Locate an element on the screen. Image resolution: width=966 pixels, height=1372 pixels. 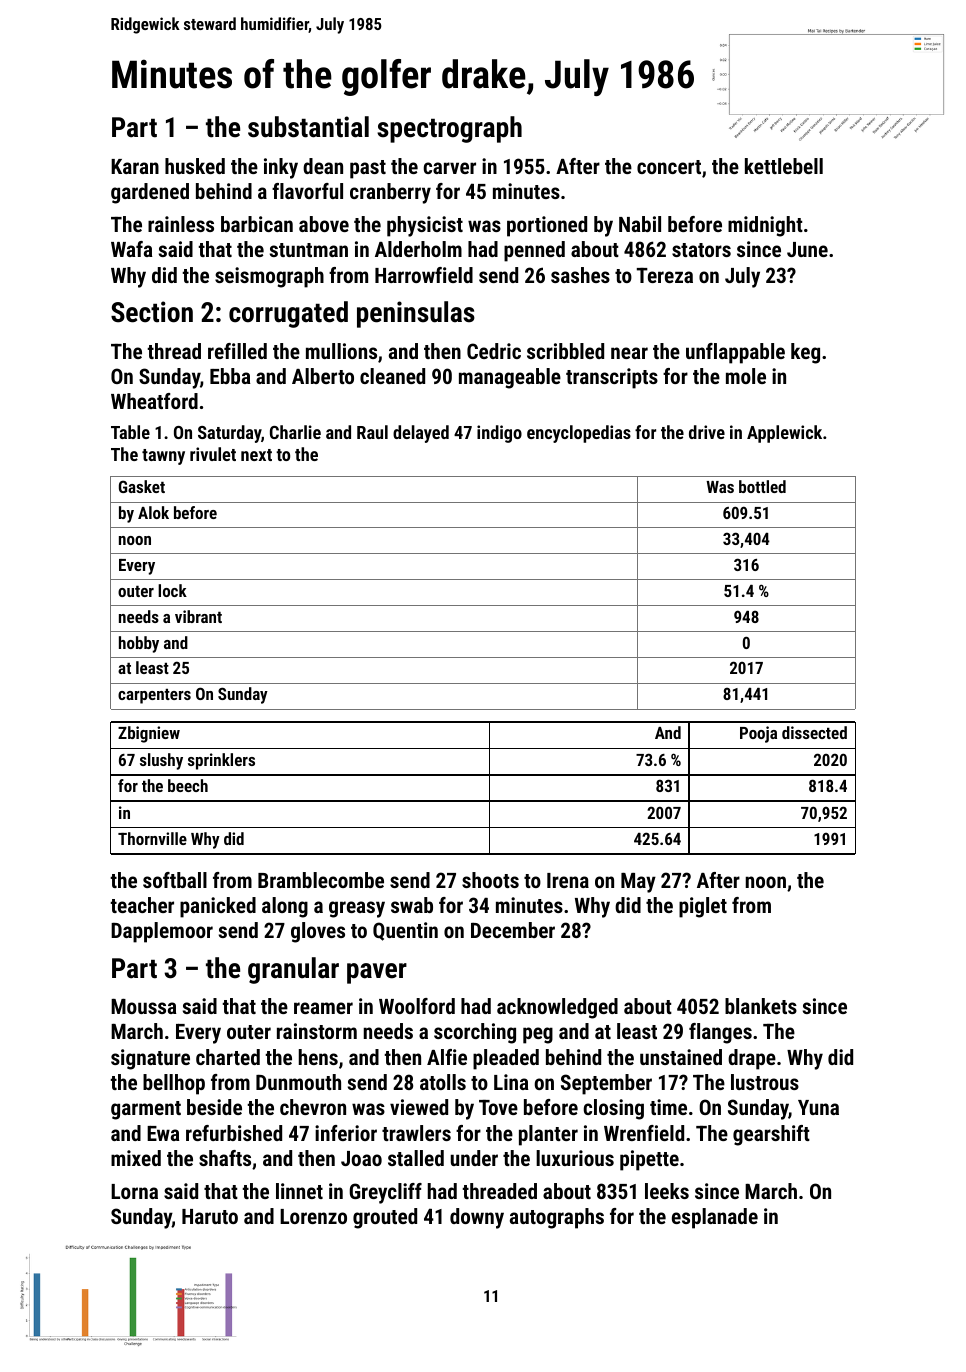
Karan is located at coordinates (135, 166).
